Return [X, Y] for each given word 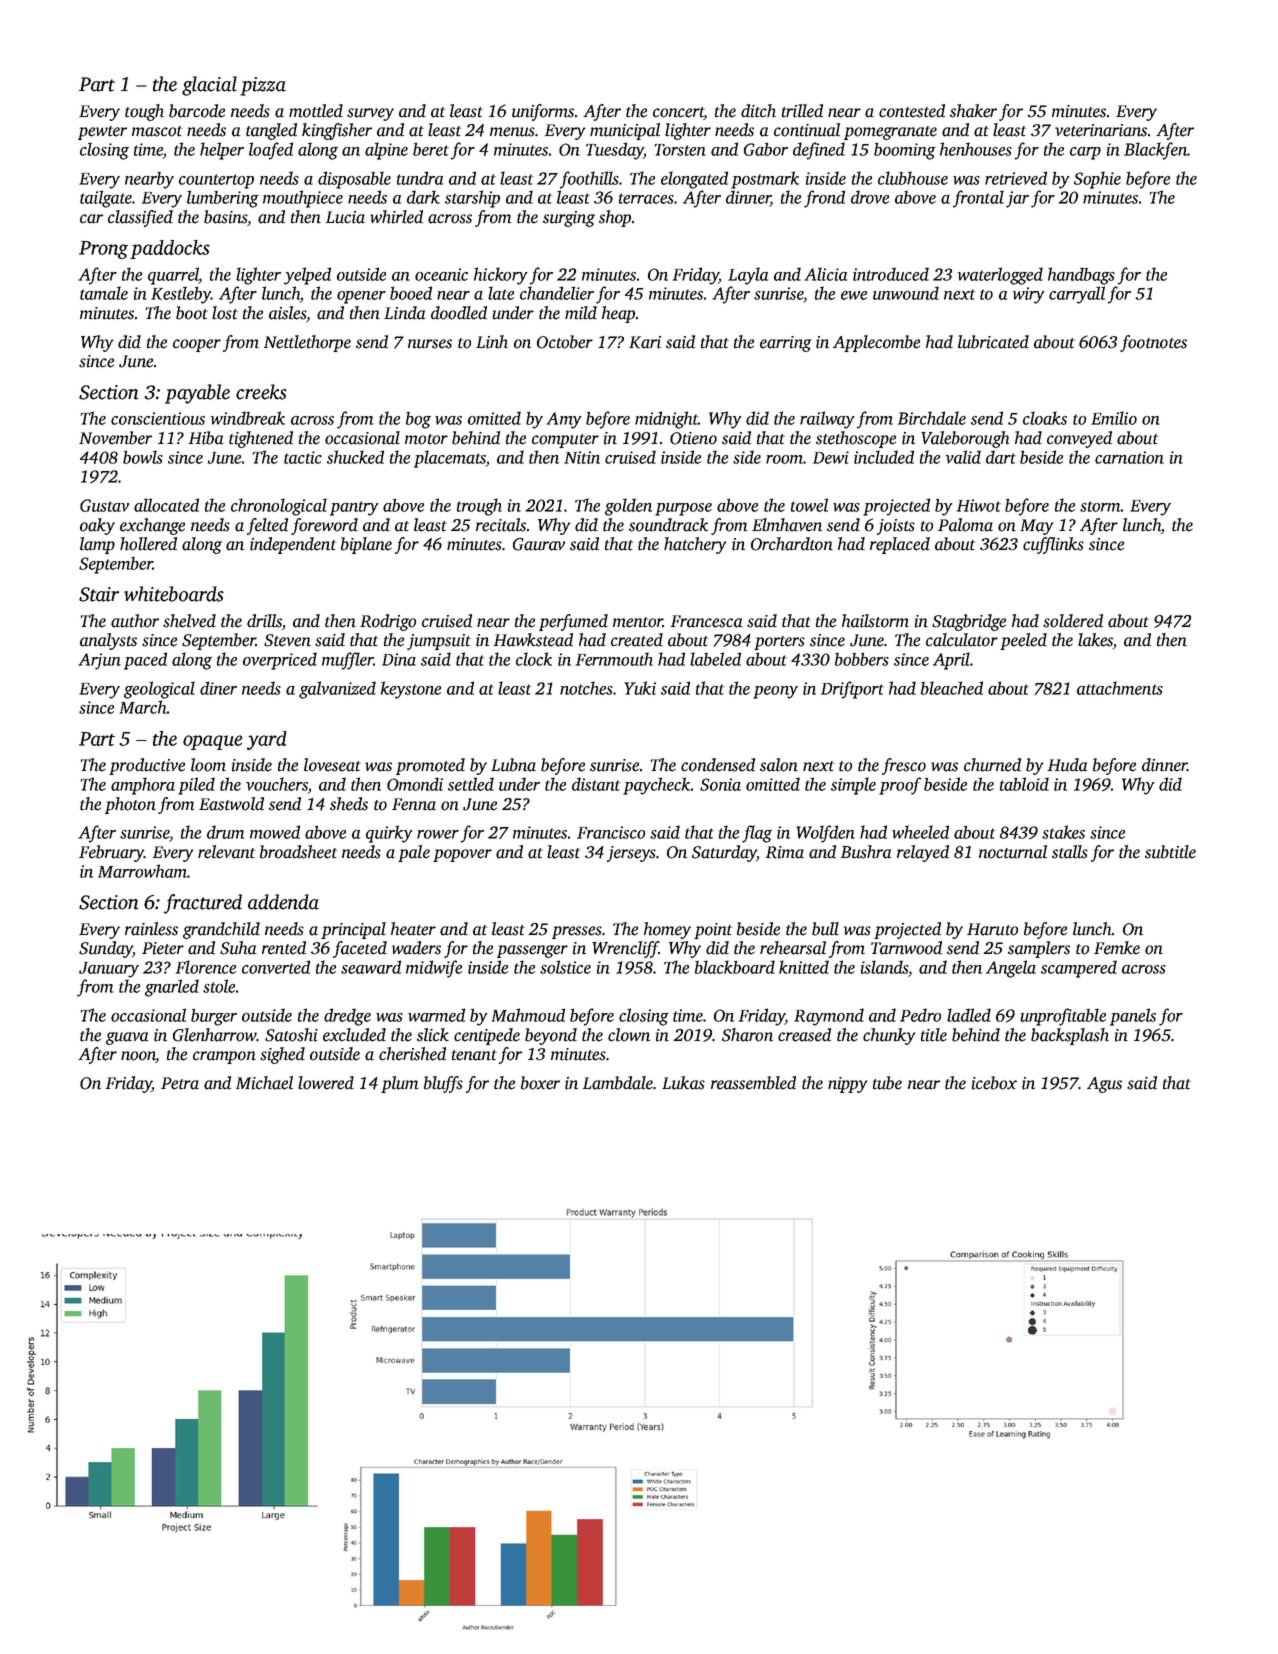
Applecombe [876, 343]
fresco [904, 766]
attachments [1120, 688]
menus [512, 132]
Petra [180, 1083]
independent [293, 545]
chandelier [557, 293]
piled [196, 786]
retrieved [1016, 178]
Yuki [640, 688]
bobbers [862, 659]
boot [192, 313]
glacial [209, 86]
